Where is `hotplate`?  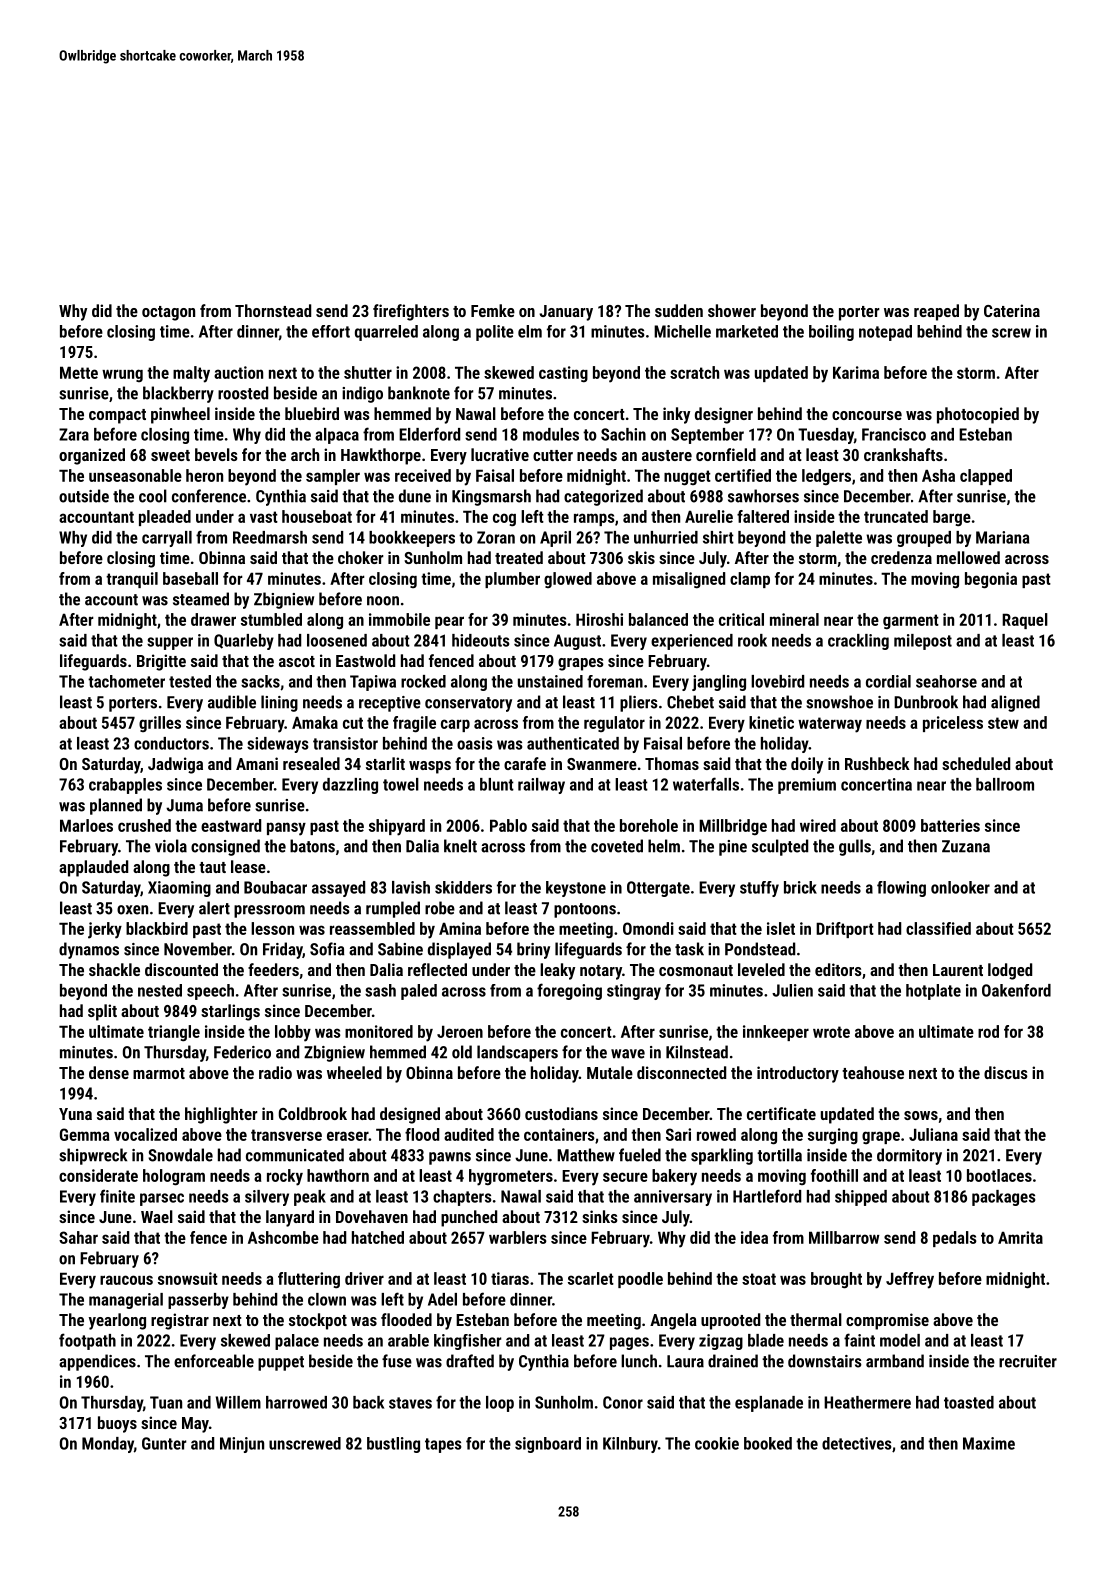 hotplate is located at coordinates (933, 992).
